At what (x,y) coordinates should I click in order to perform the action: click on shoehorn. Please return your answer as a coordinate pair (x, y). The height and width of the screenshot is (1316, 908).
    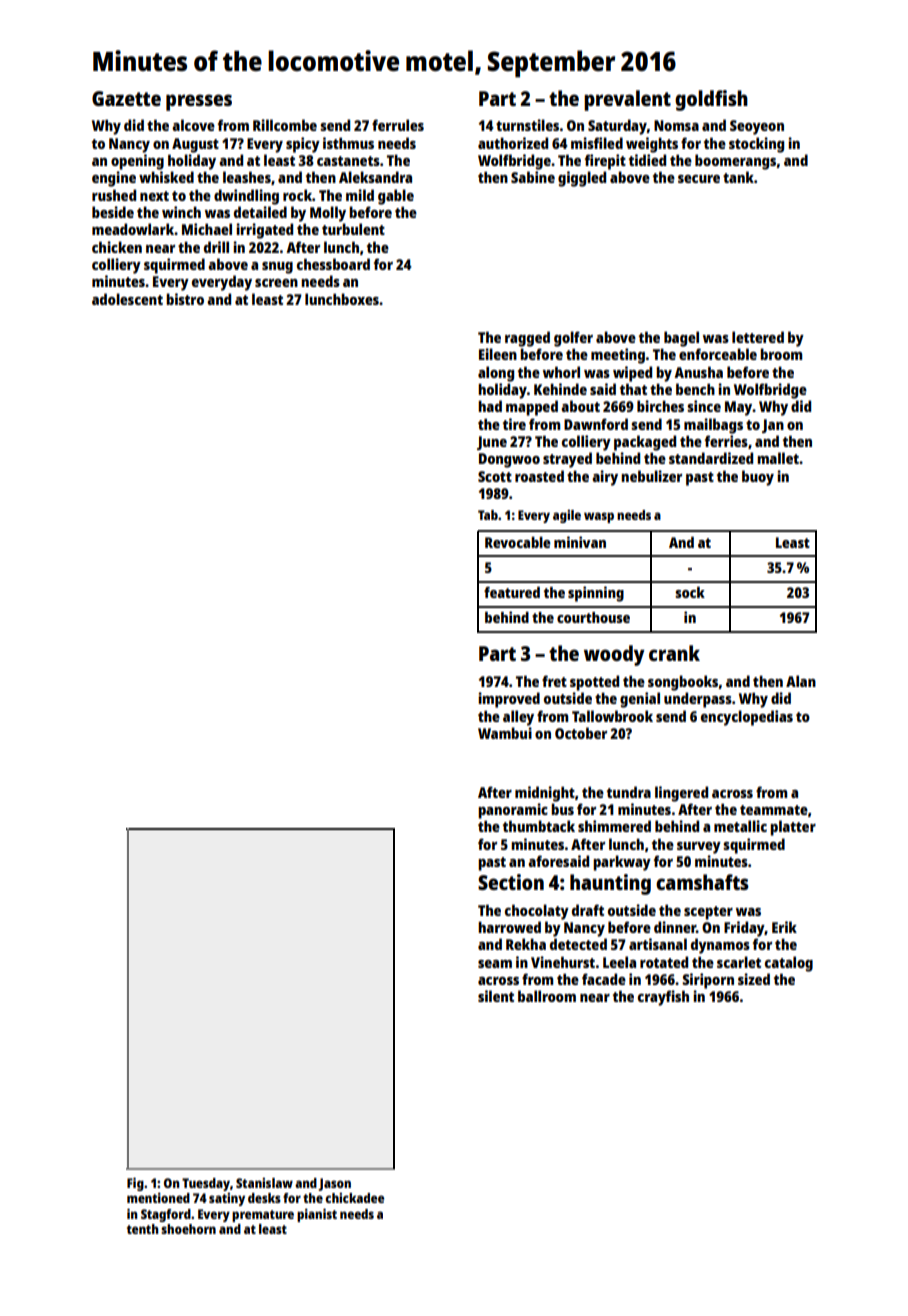
    Looking at the image, I should click on (188, 1229).
